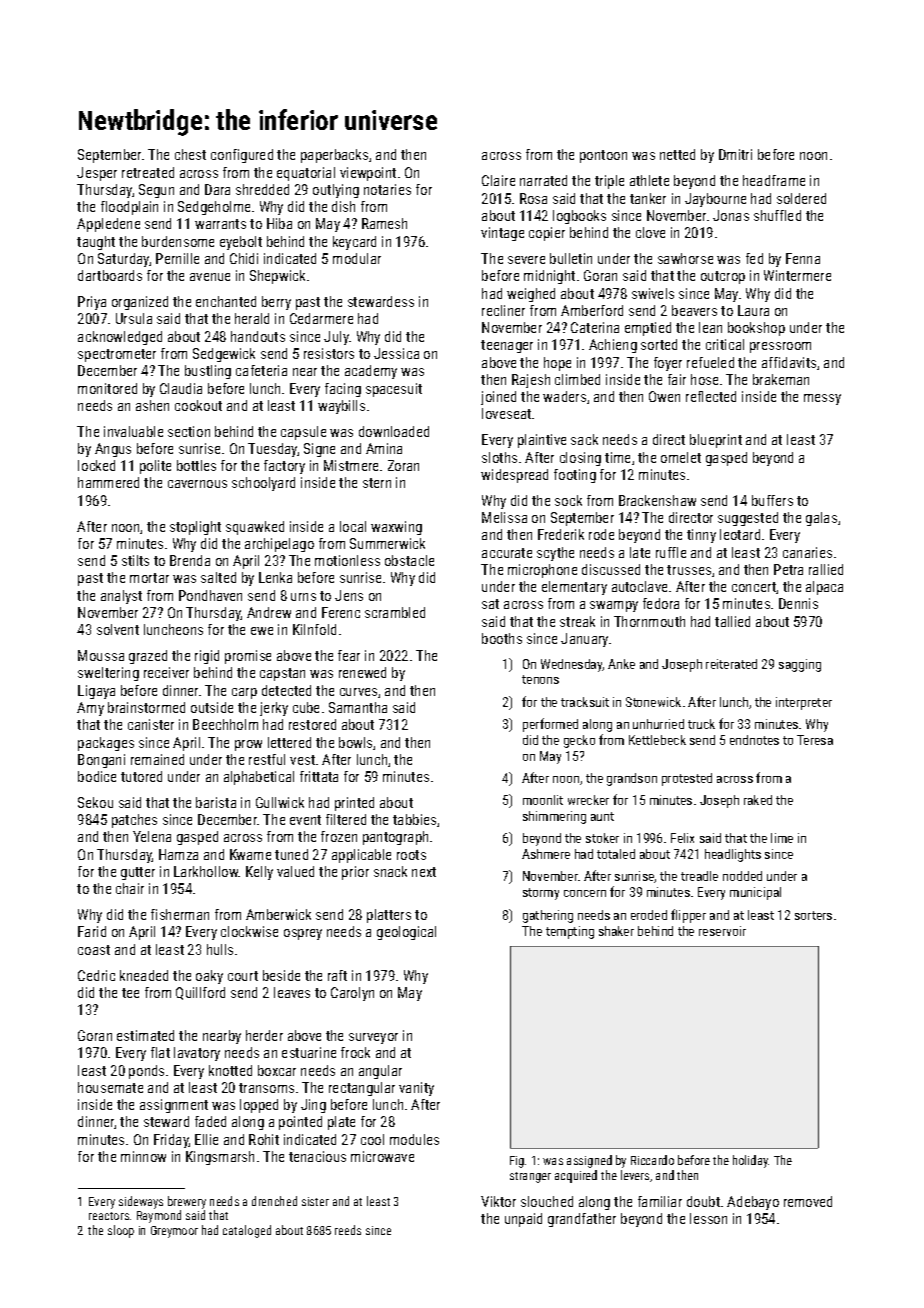  What do you see at coordinates (652, 1160) in the screenshot?
I see `Riccardo` at bounding box center [652, 1160].
